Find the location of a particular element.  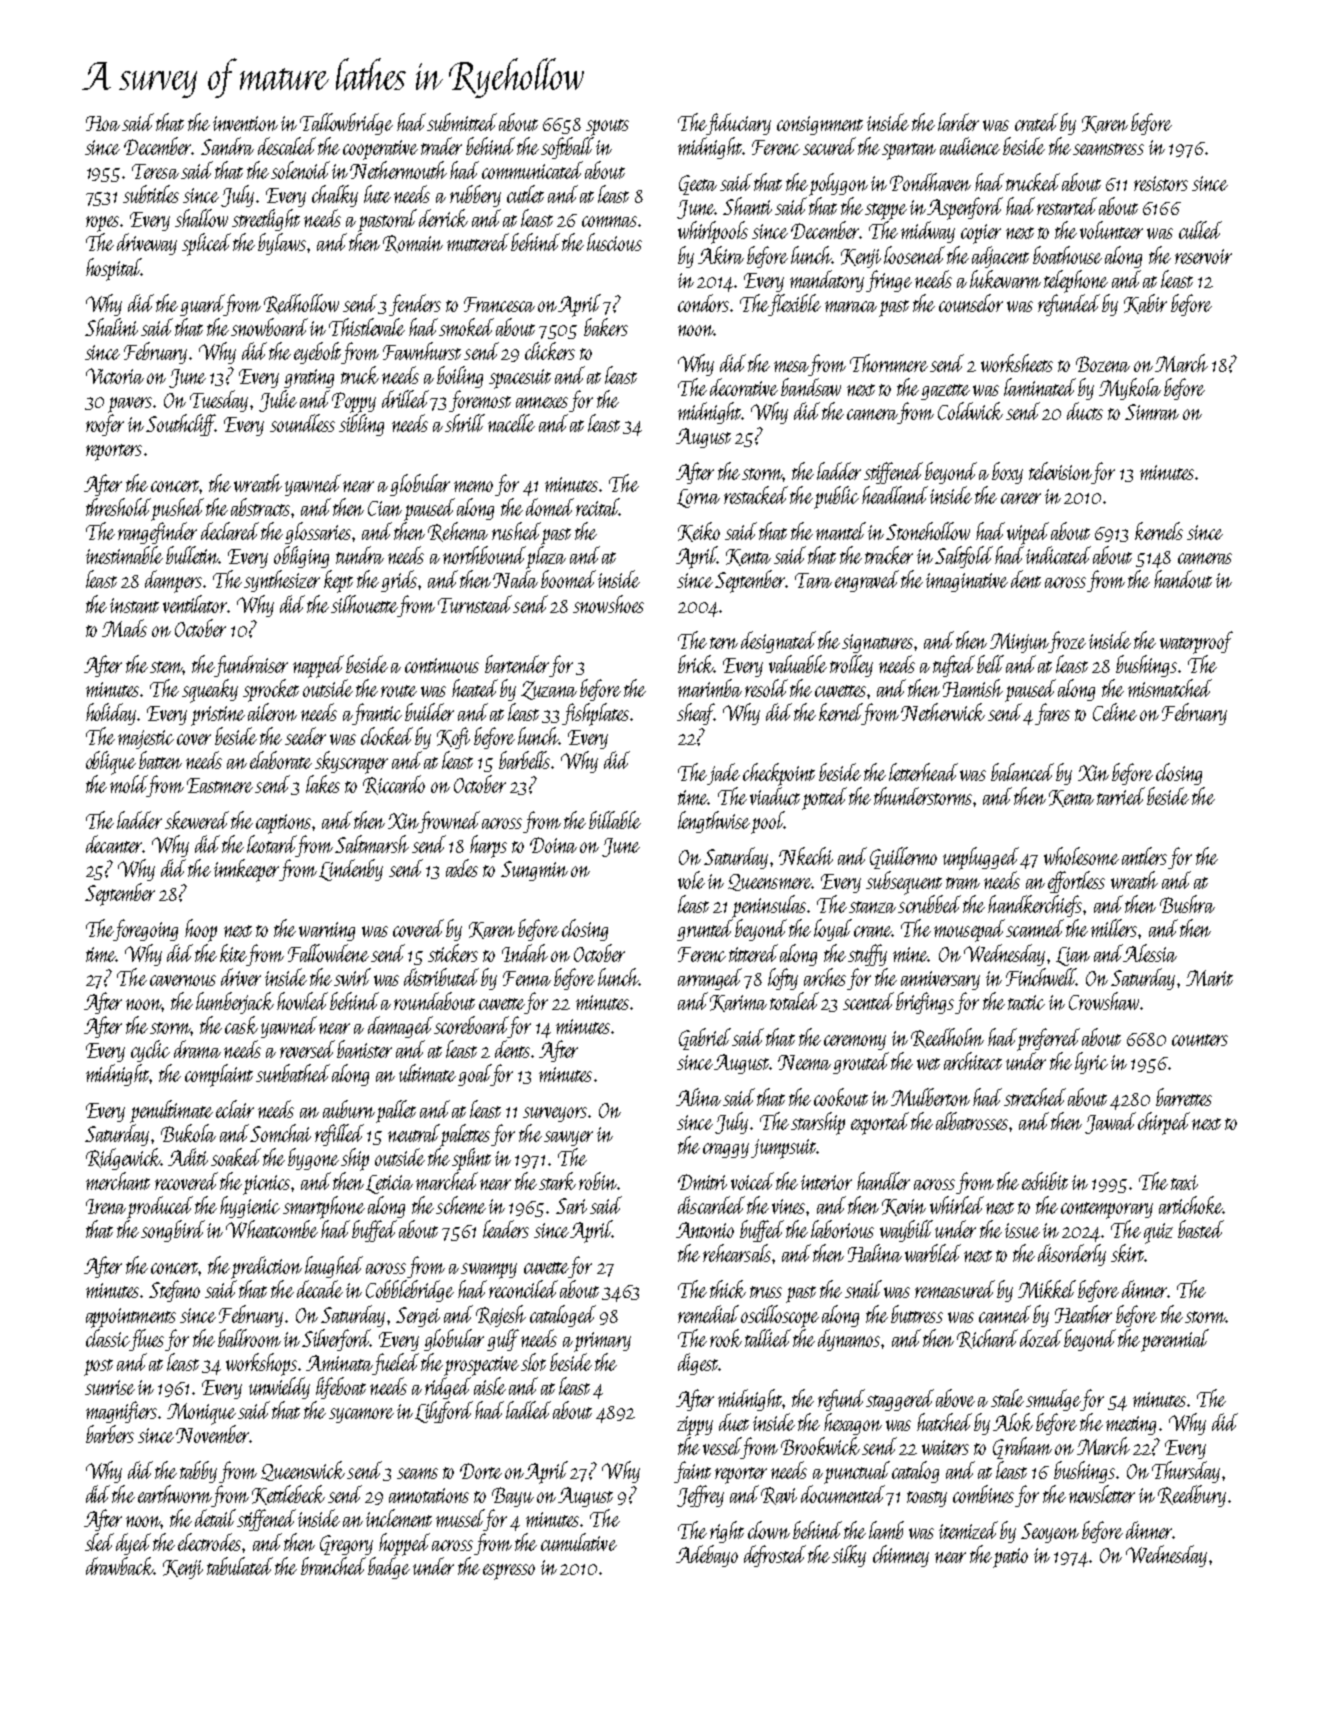

fiduciary is located at coordinates (739, 124).
